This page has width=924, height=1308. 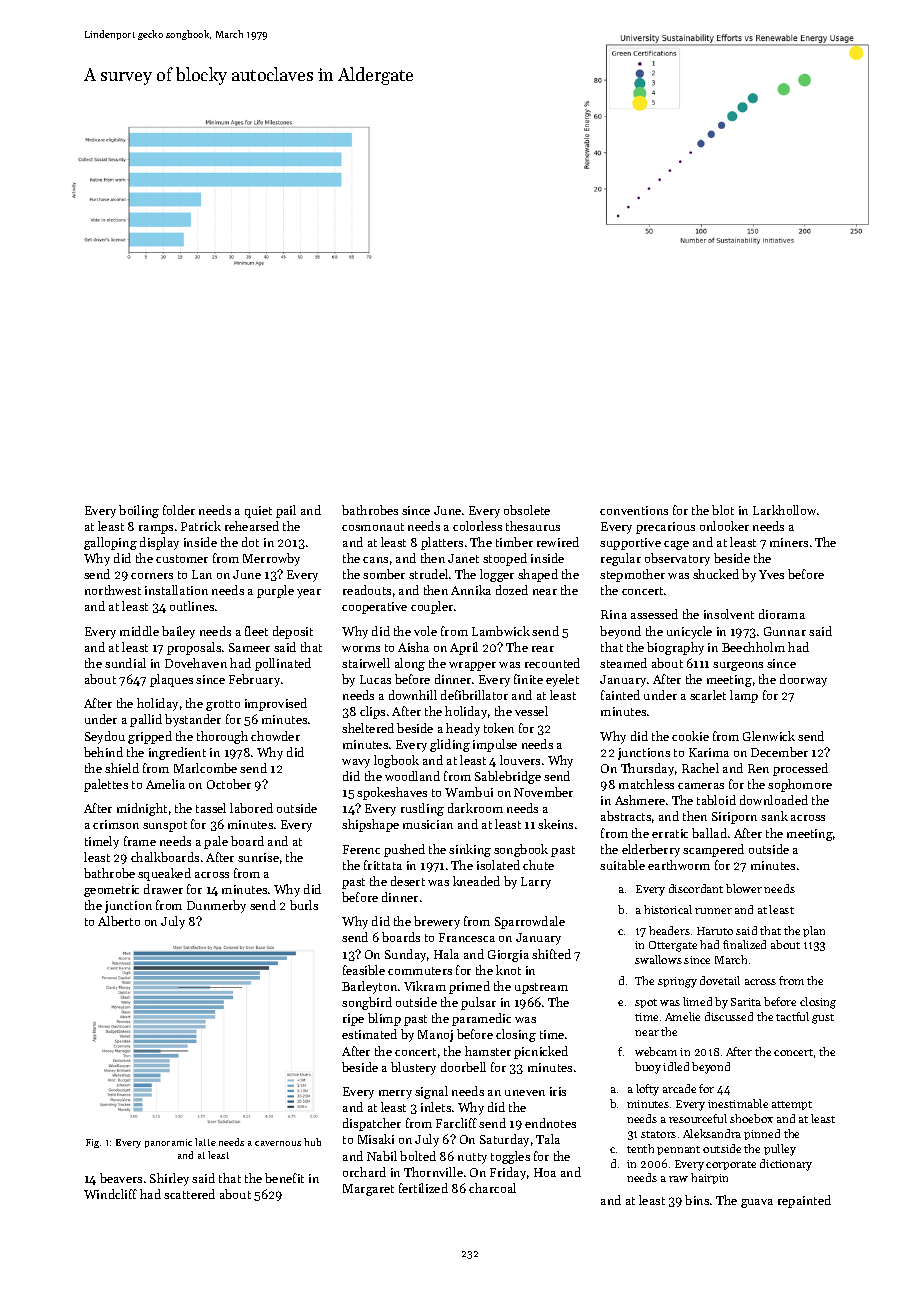 I want to click on Shirley, so click(x=169, y=1179).
